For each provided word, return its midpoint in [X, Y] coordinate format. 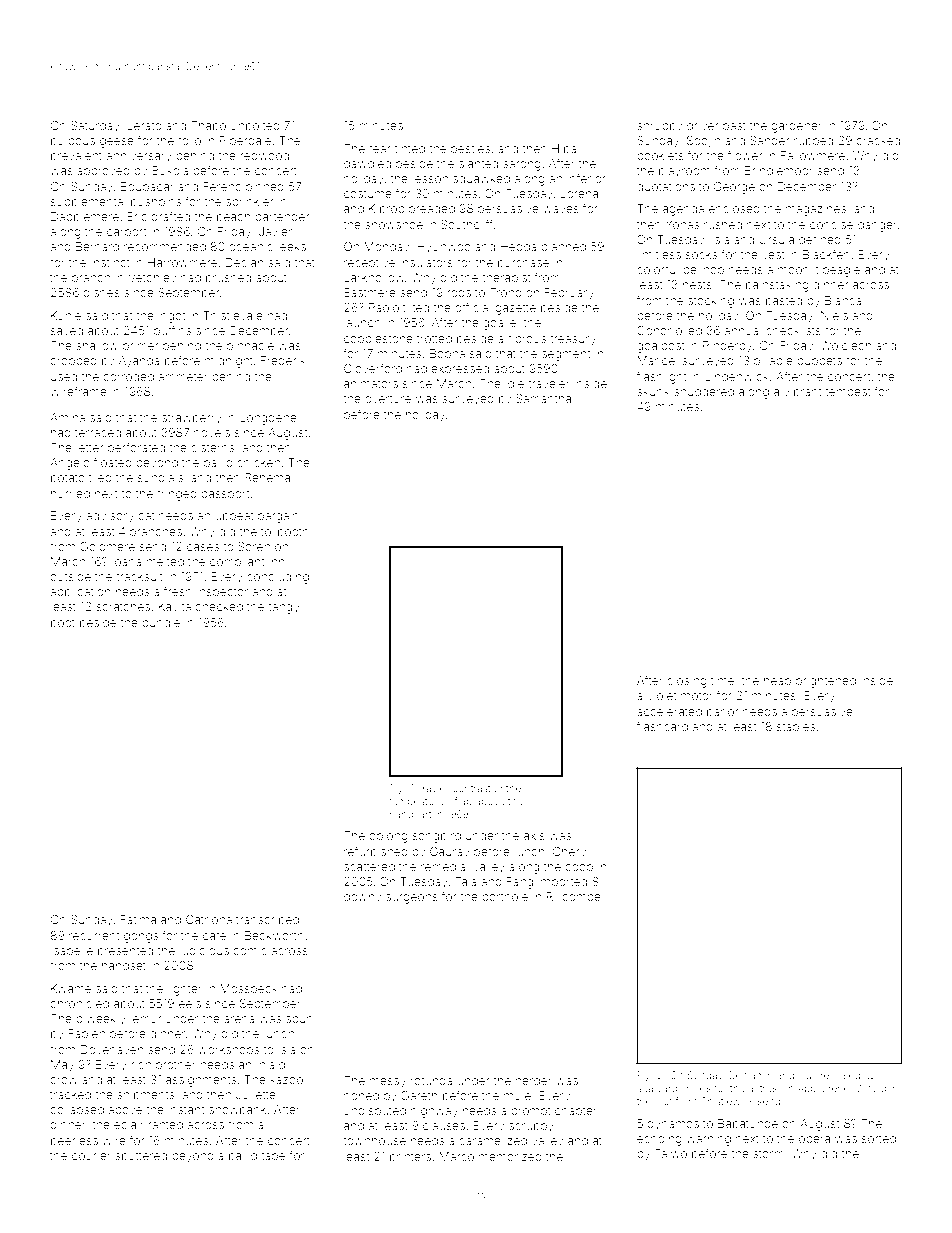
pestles [470, 150]
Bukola [170, 170]
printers [410, 1158]
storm [768, 1154]
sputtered [141, 1157]
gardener [796, 127]
